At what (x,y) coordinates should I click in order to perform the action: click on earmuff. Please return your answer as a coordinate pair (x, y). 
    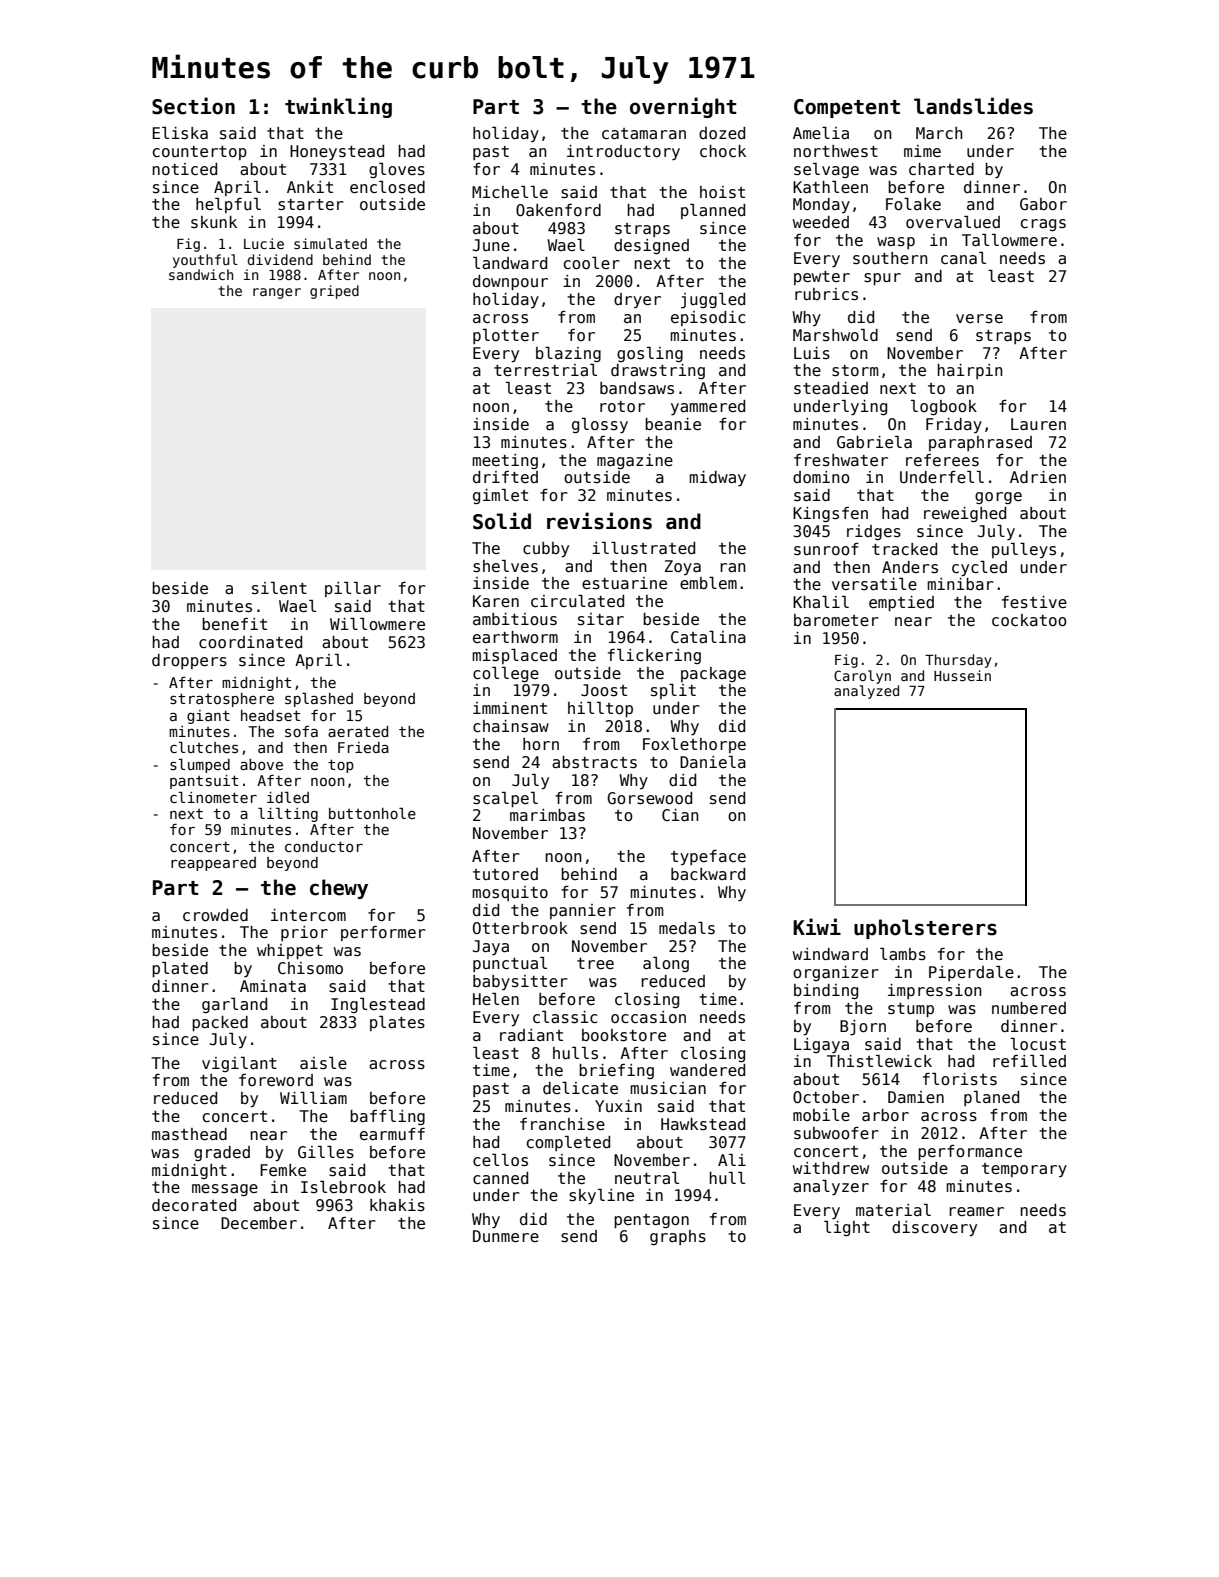
    Looking at the image, I should click on (392, 1134).
